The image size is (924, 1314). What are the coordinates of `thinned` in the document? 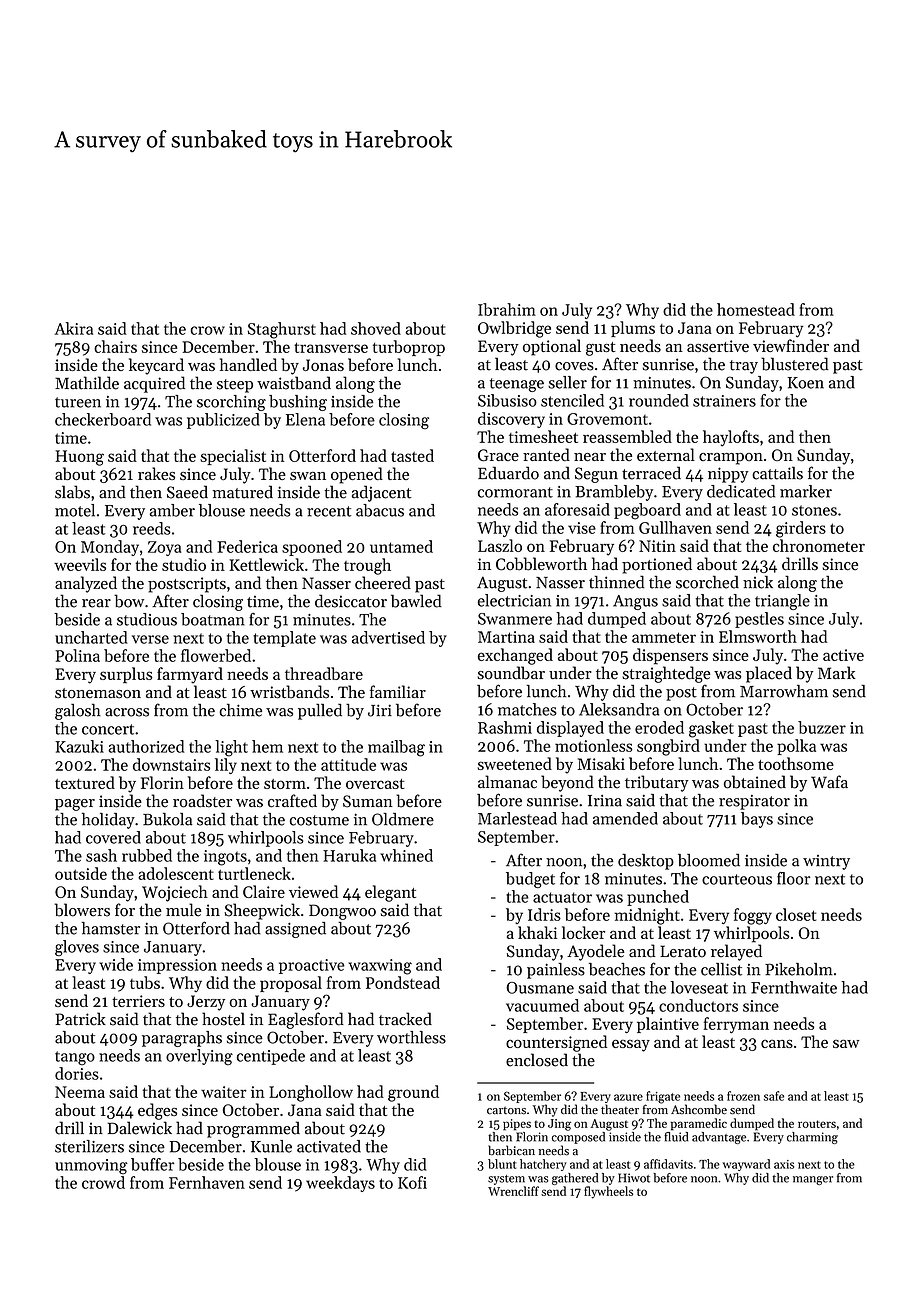 It's located at (616, 582).
